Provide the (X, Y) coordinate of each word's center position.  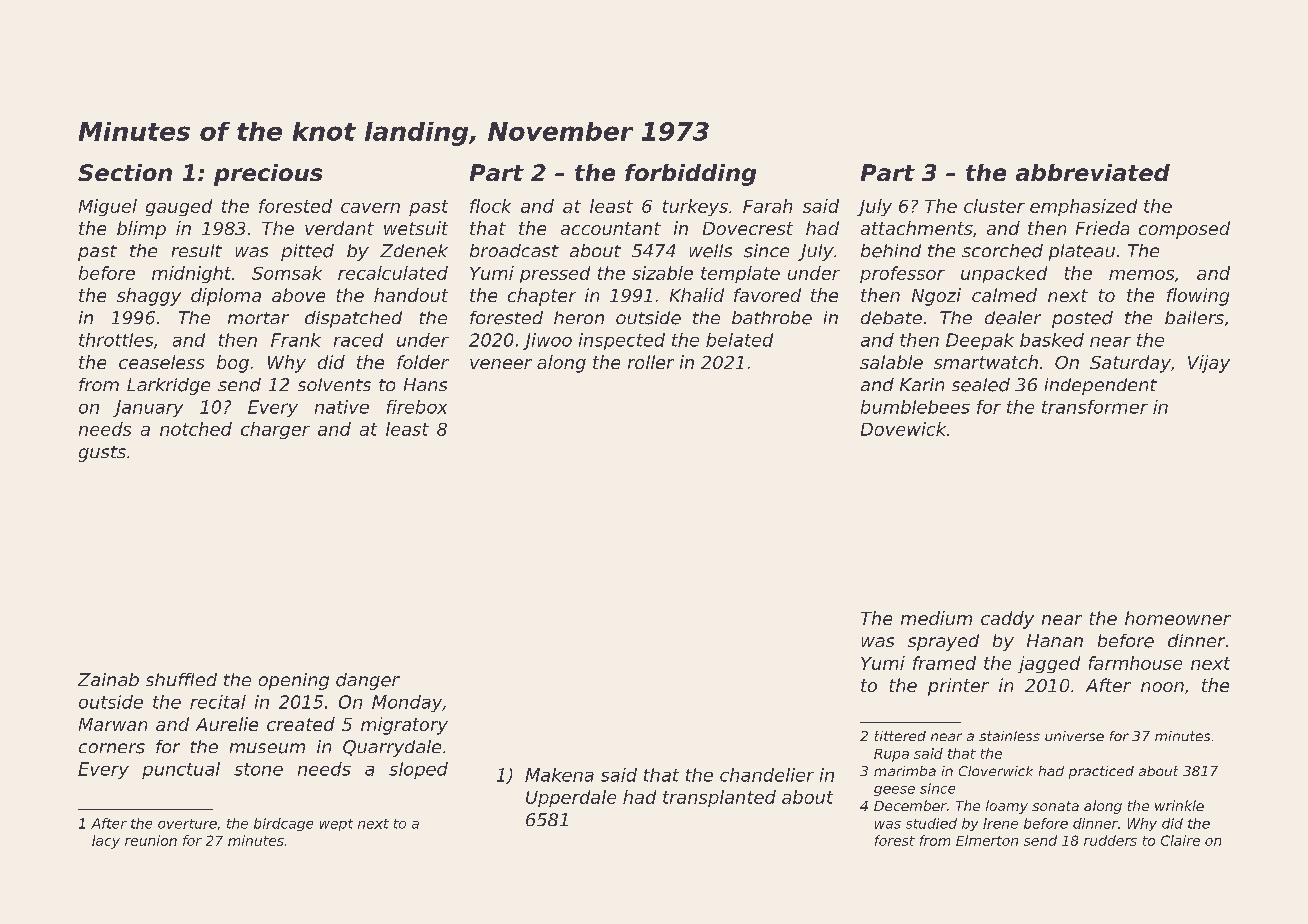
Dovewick (903, 429)
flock (490, 206)
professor (902, 274)
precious (268, 175)
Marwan (113, 724)
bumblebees (915, 407)
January (148, 408)
